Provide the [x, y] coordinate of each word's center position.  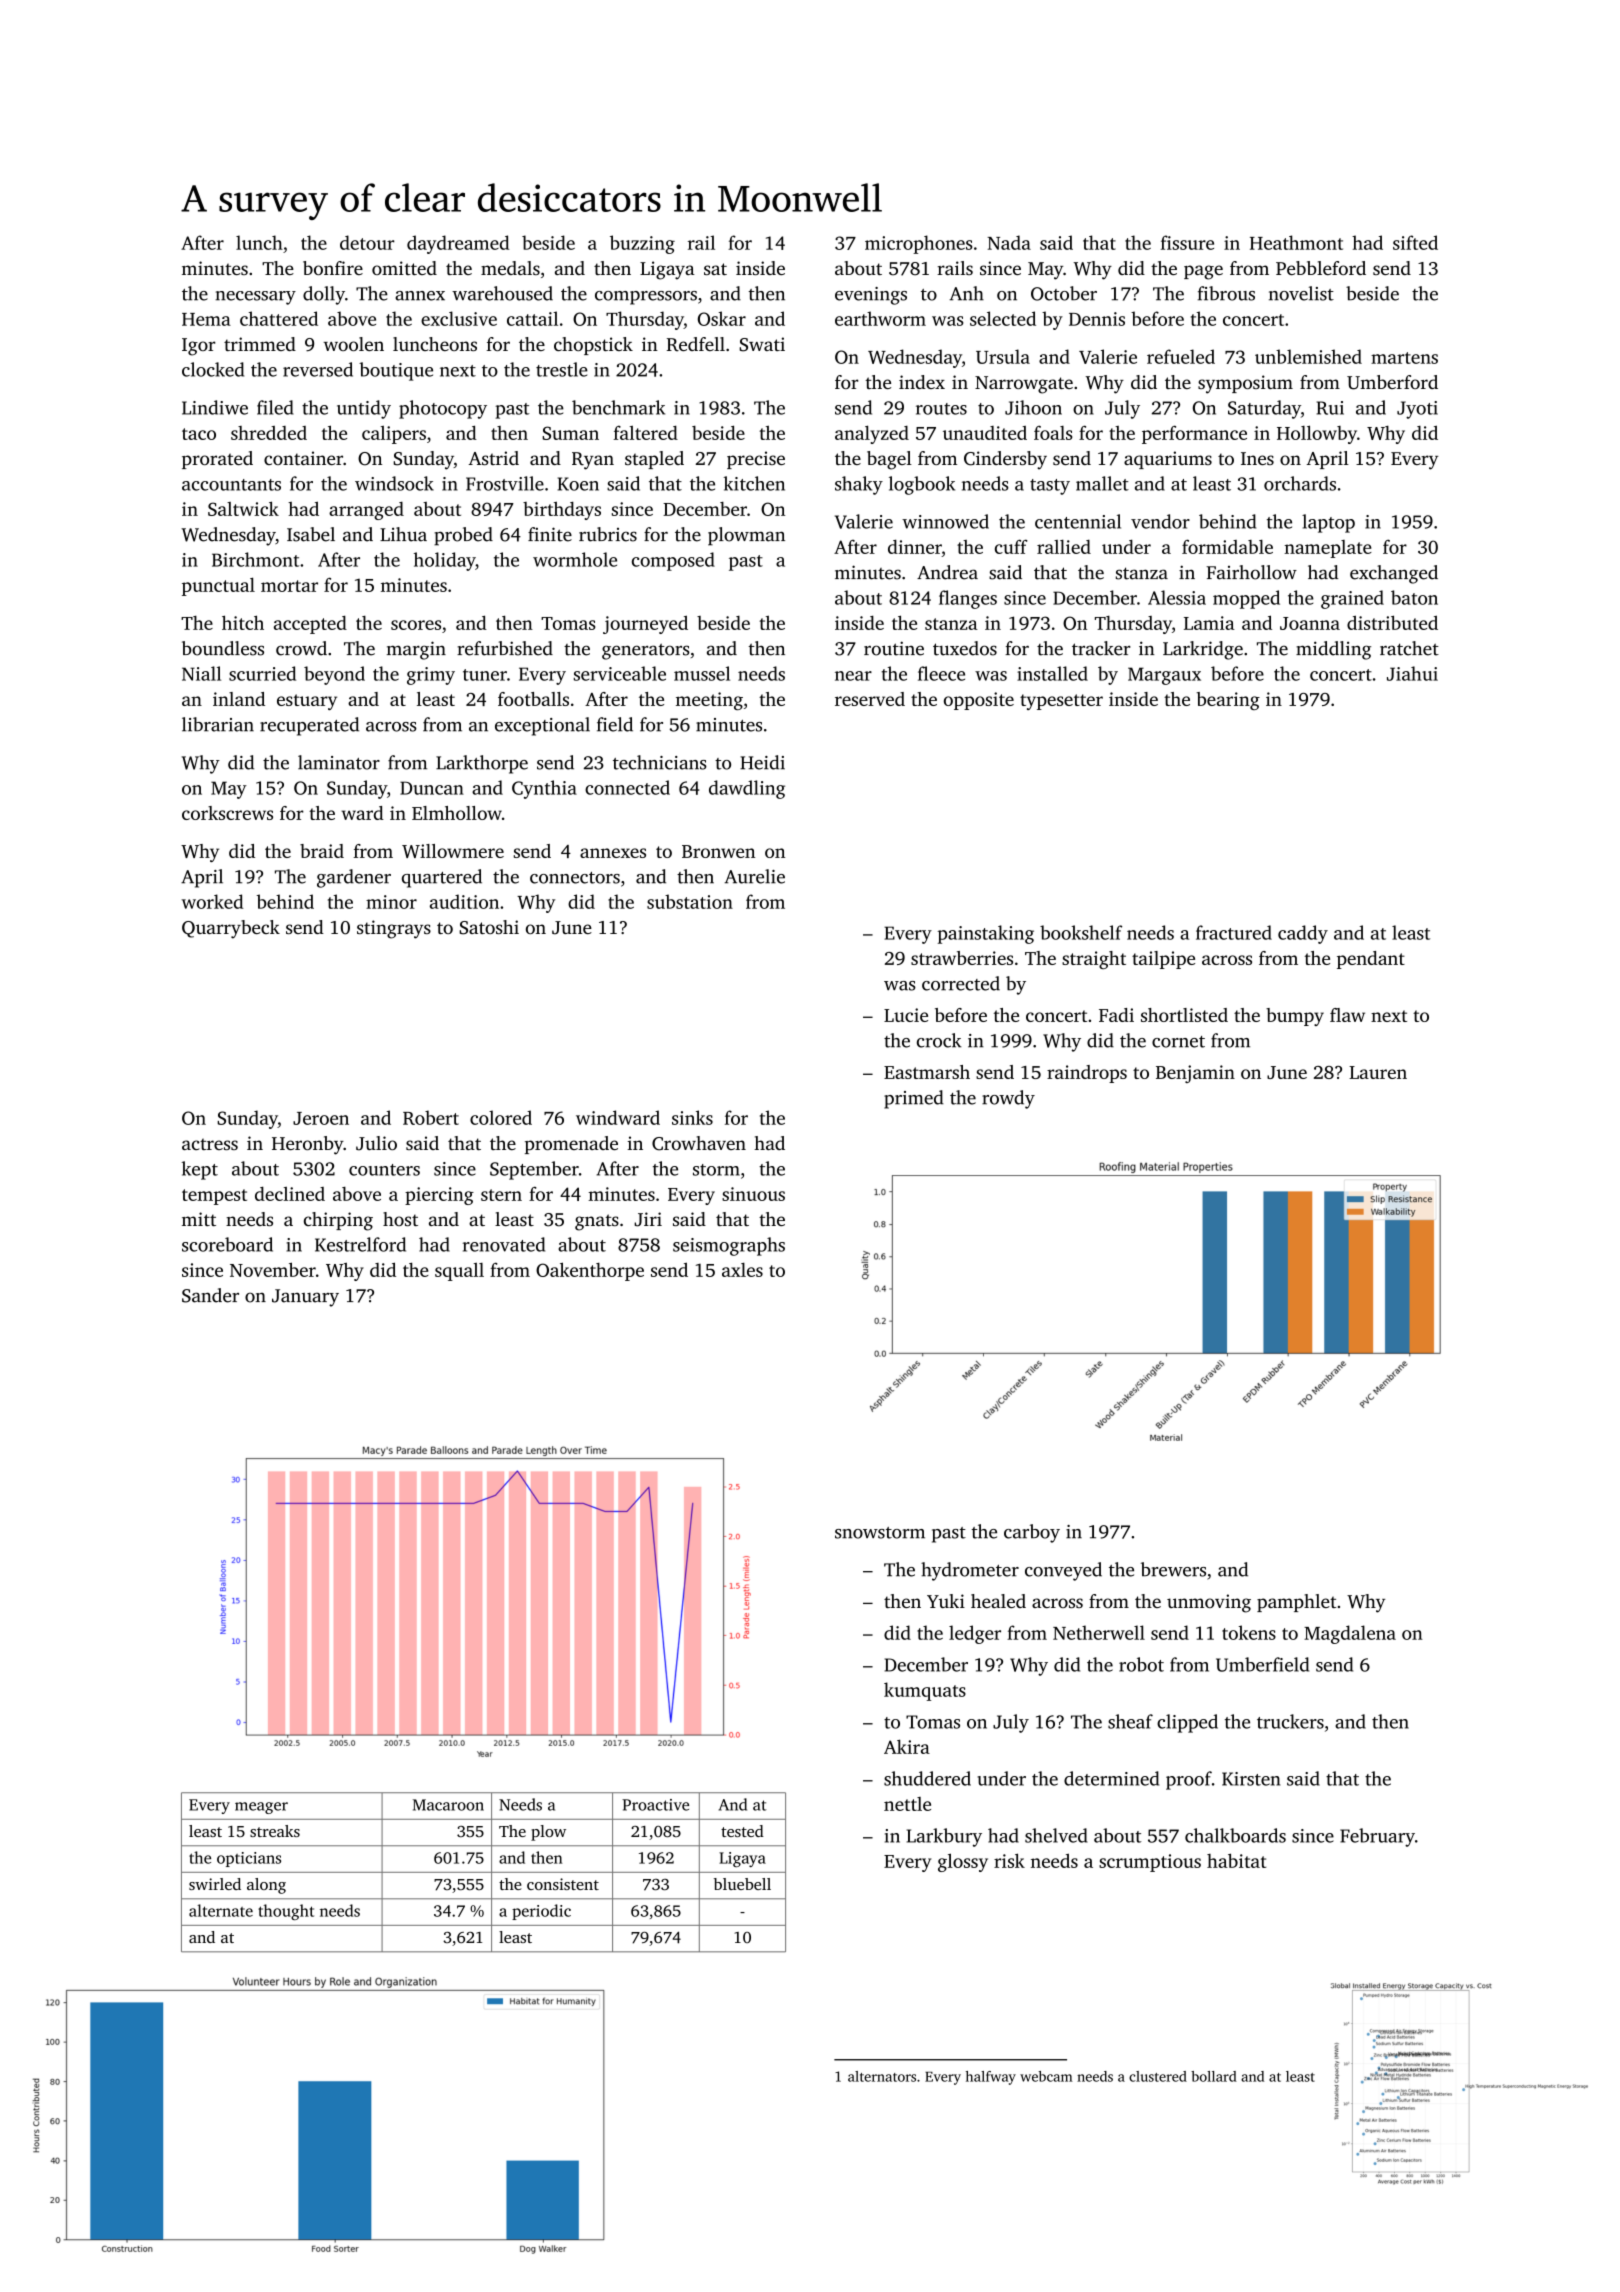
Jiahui [1412, 673]
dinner [915, 547]
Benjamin [1195, 1074]
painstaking [986, 934]
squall [459, 1272]
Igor [199, 347]
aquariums [1168, 460]
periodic [541, 1912]
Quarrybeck [231, 929]
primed [914, 1099]
